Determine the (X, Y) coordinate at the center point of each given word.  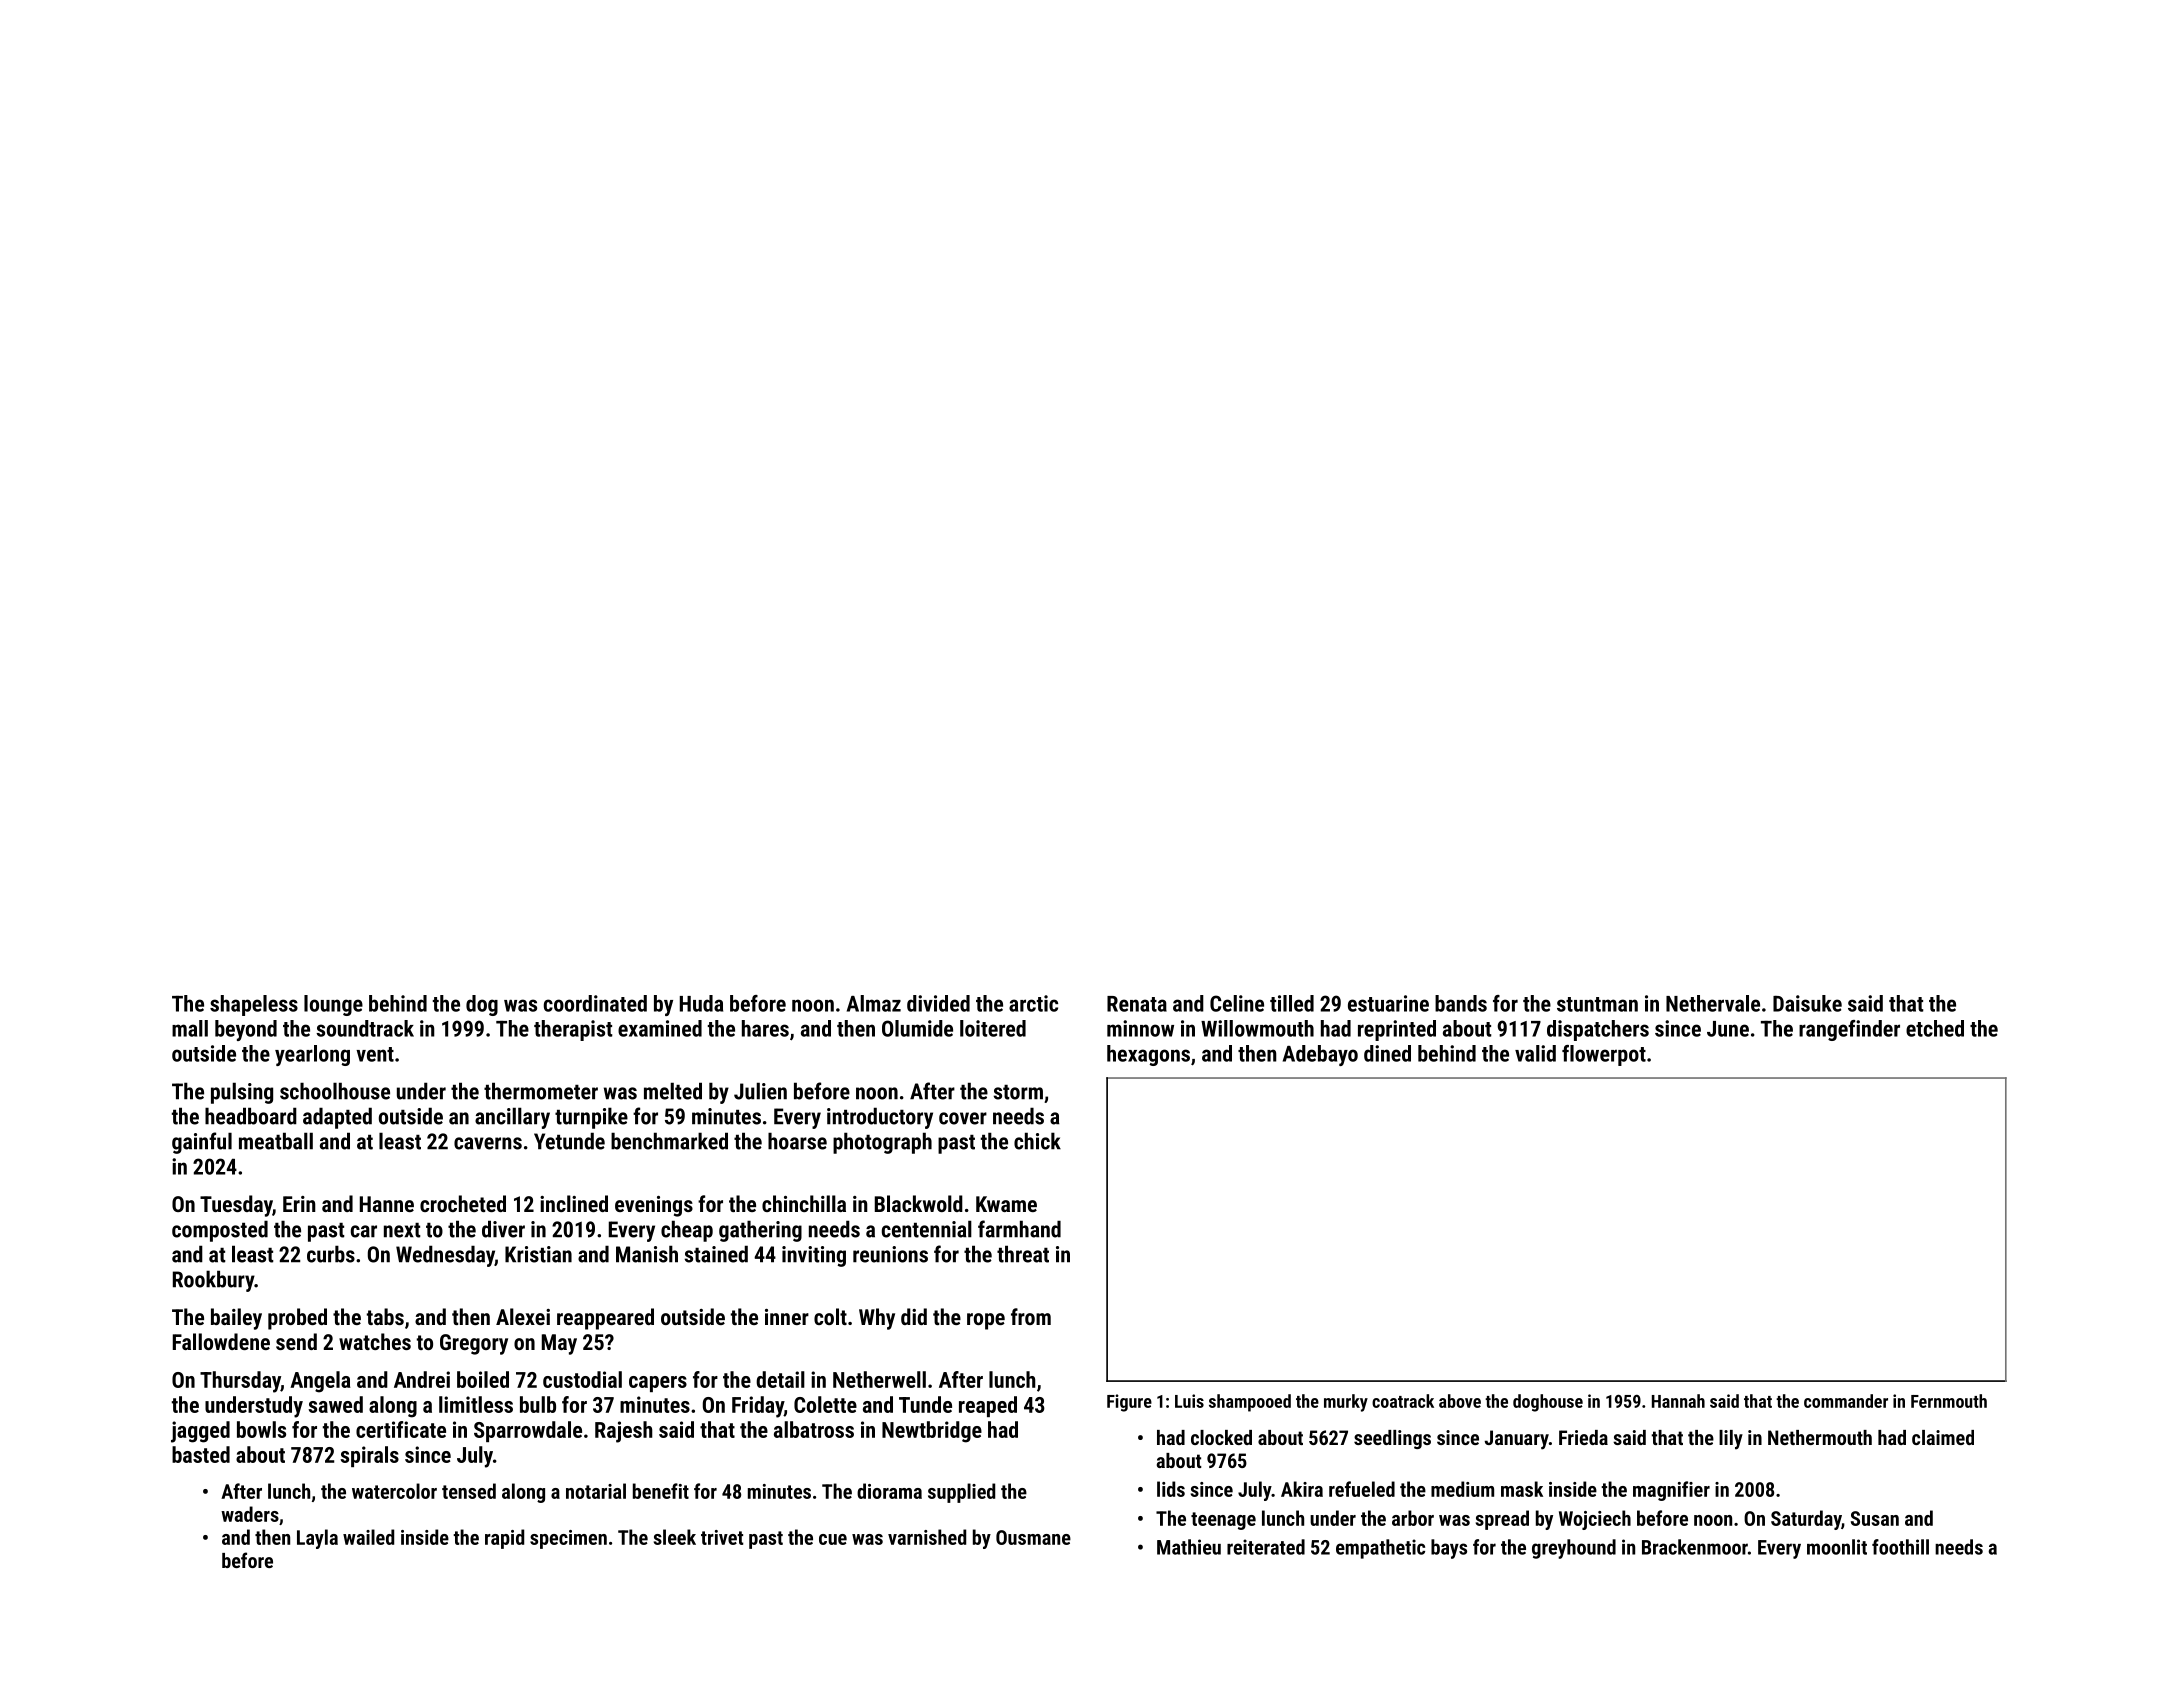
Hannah (1678, 1401)
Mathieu (1189, 1547)
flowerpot (1604, 1055)
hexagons (1148, 1055)
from (1031, 1316)
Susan (1875, 1518)
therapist (573, 1030)
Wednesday (445, 1256)
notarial (596, 1491)
